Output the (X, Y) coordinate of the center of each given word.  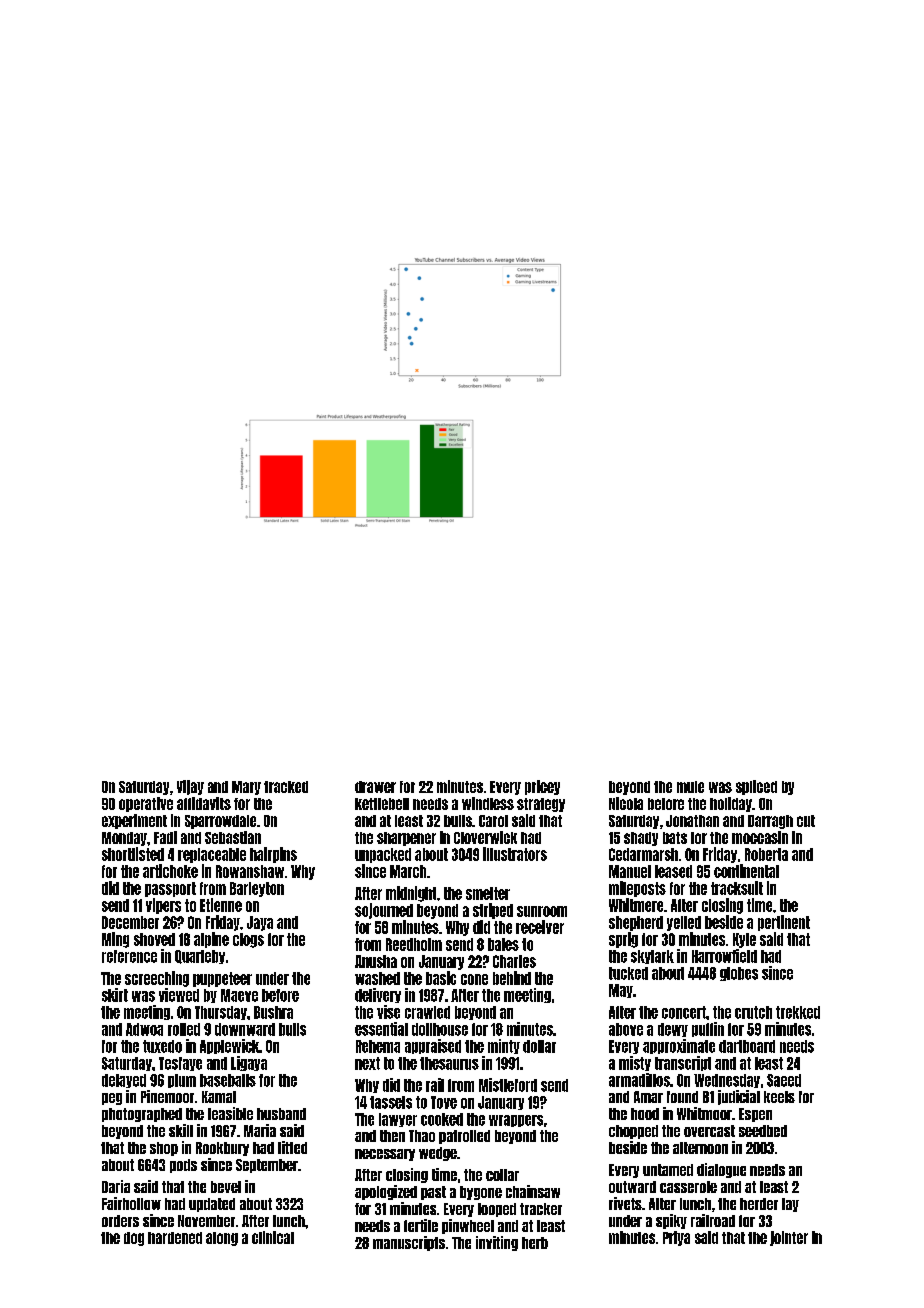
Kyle (744, 940)
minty (504, 1046)
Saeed (784, 1080)
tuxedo (162, 1046)
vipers (163, 906)
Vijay (190, 787)
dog (134, 1239)
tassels (391, 1102)
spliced (756, 787)
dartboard (747, 1046)
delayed (124, 1081)
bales (503, 944)
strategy (541, 805)
